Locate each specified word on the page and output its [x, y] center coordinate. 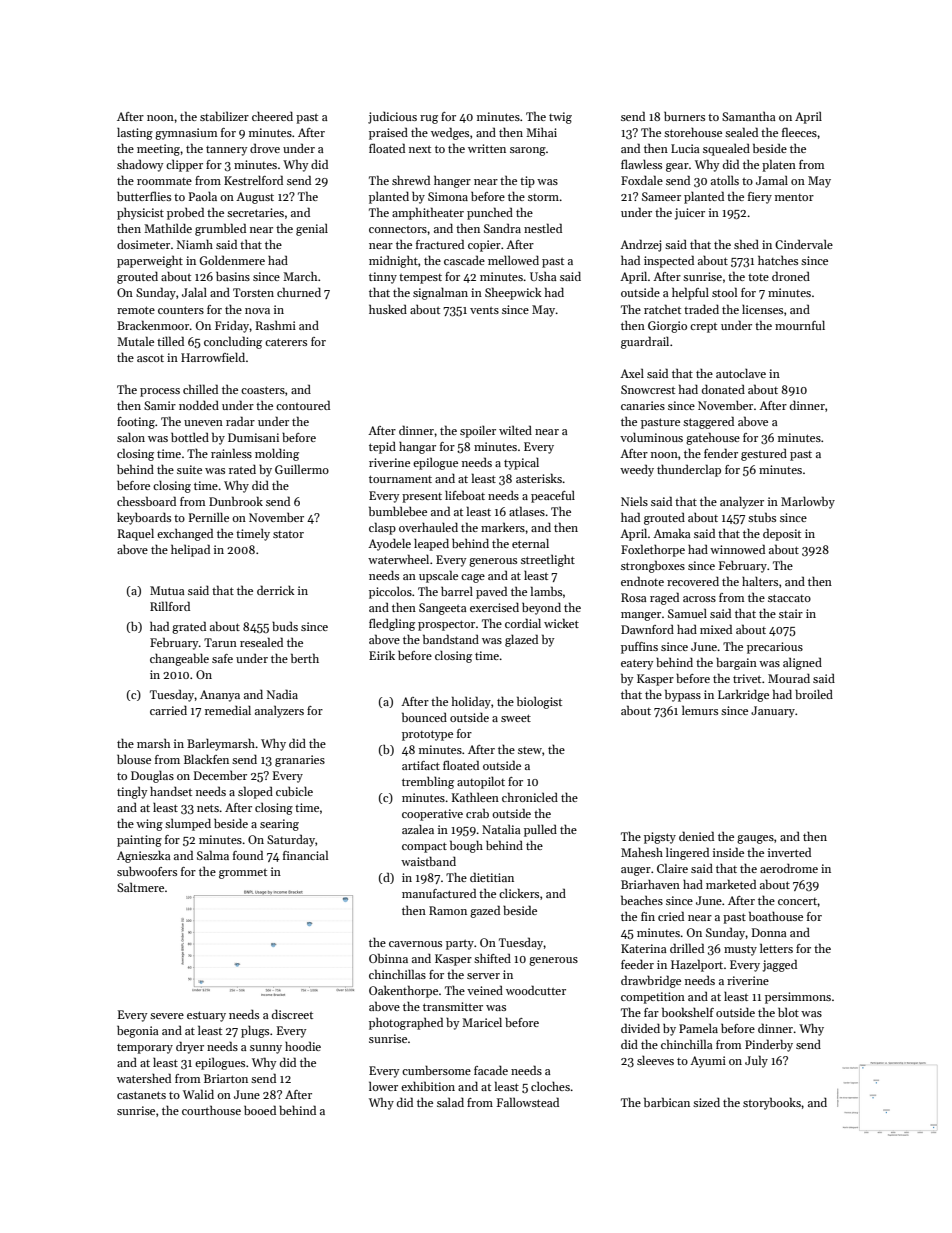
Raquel [136, 535]
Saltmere [140, 887]
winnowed [737, 549]
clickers [519, 893]
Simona [448, 196]
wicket [561, 623]
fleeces [799, 132]
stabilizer [224, 116]
